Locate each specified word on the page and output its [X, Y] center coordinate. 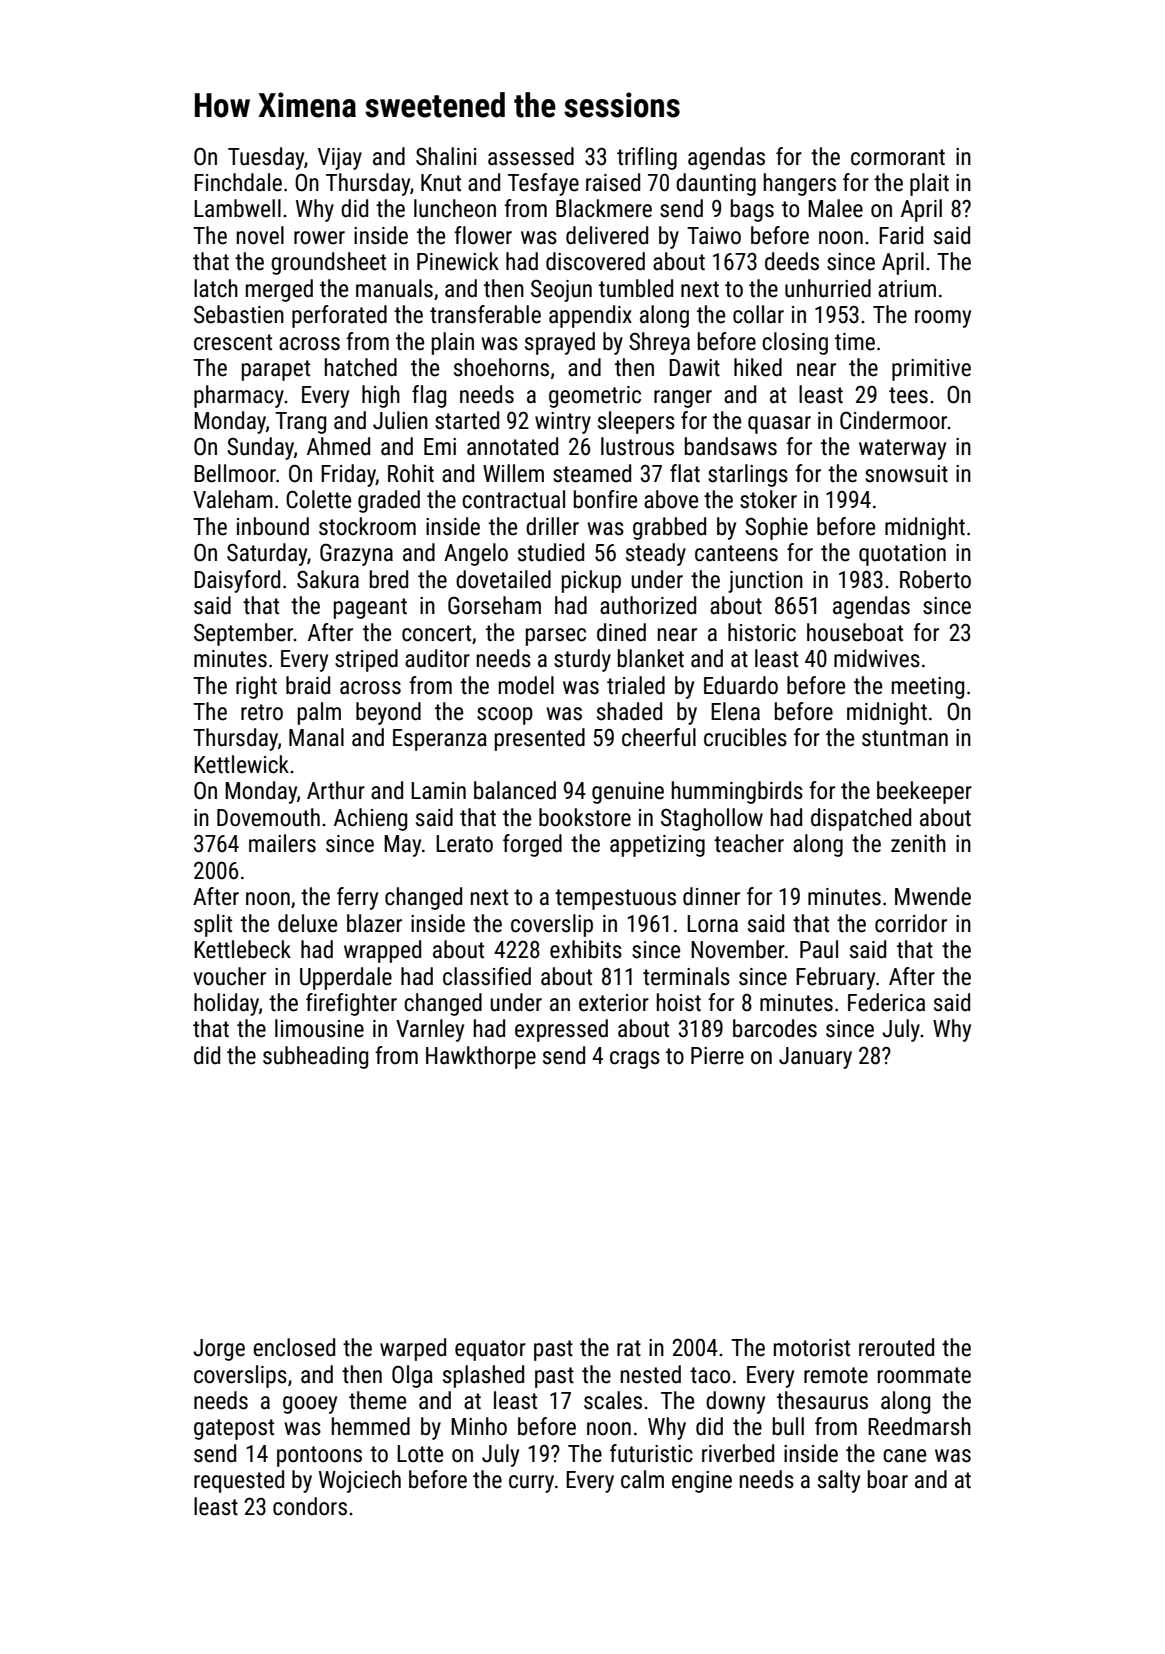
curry [531, 1484]
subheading [315, 1057]
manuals [394, 288]
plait [929, 184]
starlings [748, 475]
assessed [531, 156]
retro [262, 712]
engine [702, 1482]
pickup [591, 581]
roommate [924, 1375]
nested [651, 1374]
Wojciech [360, 1481]
